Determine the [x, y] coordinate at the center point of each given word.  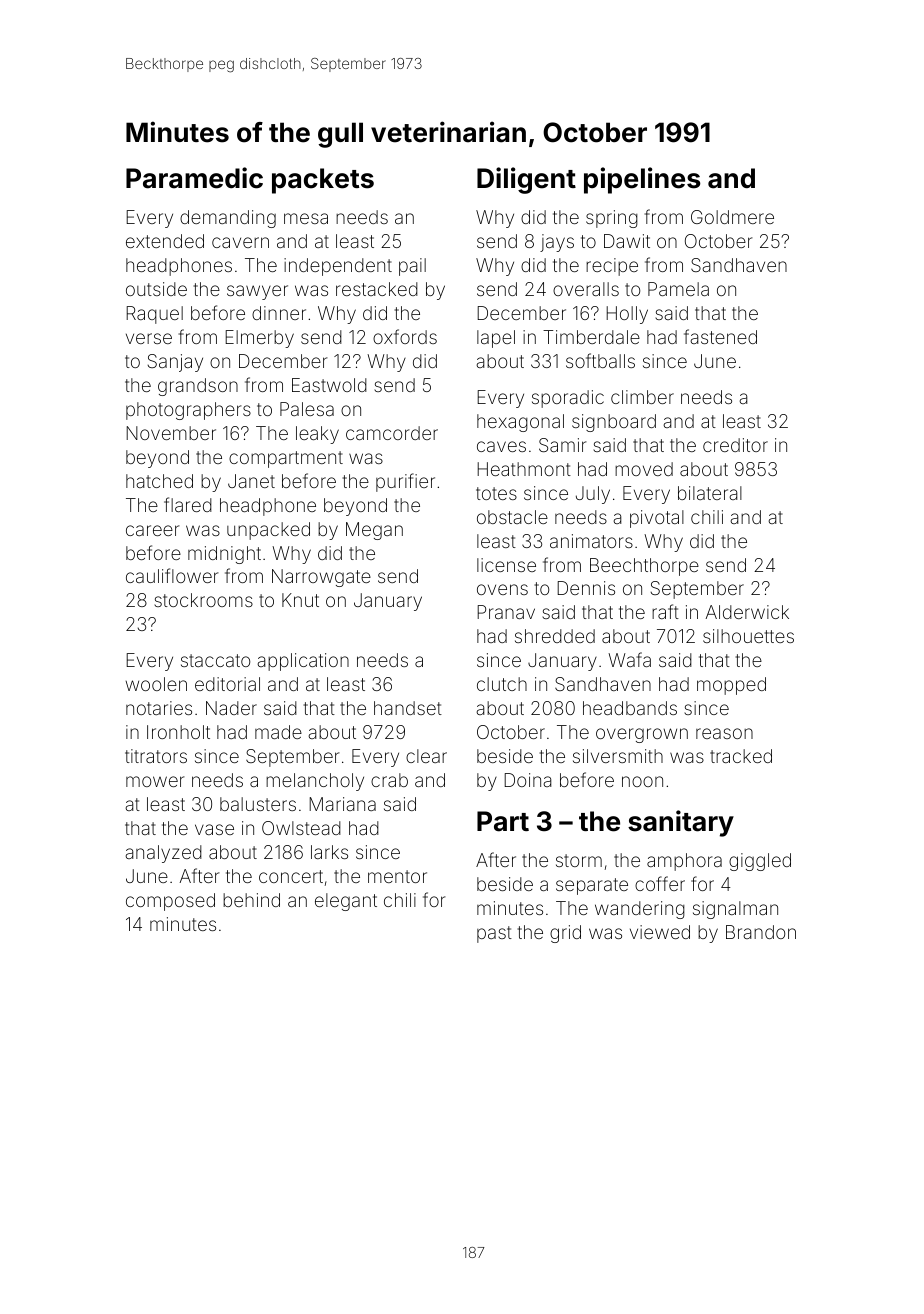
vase [214, 829]
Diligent [526, 180]
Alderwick [747, 612]
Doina [528, 780]
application [303, 662]
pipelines [642, 180]
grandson [198, 387]
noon [642, 781]
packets [323, 181]
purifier [405, 482]
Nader [231, 708]
